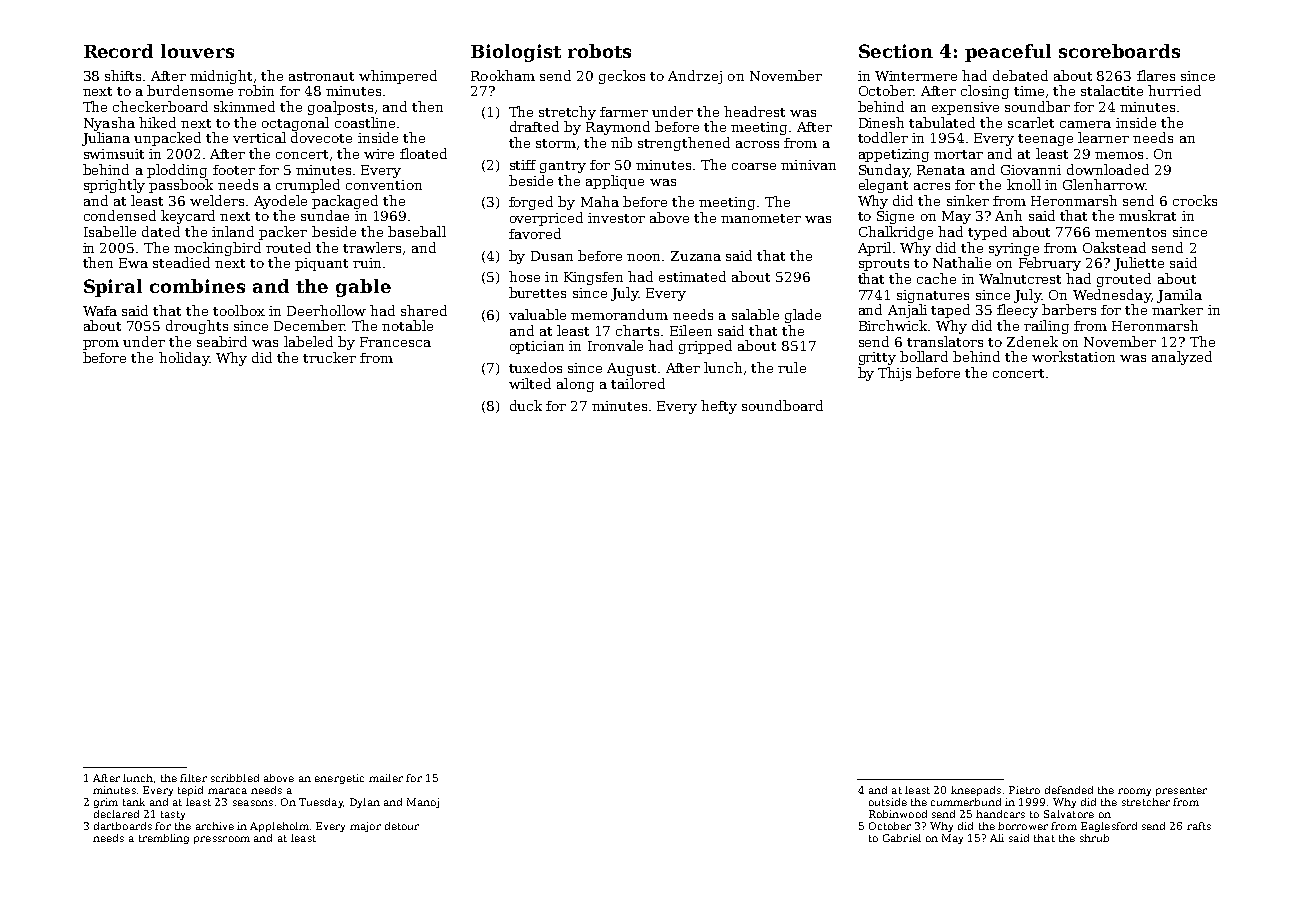  I want to click on holiday, so click(184, 359).
